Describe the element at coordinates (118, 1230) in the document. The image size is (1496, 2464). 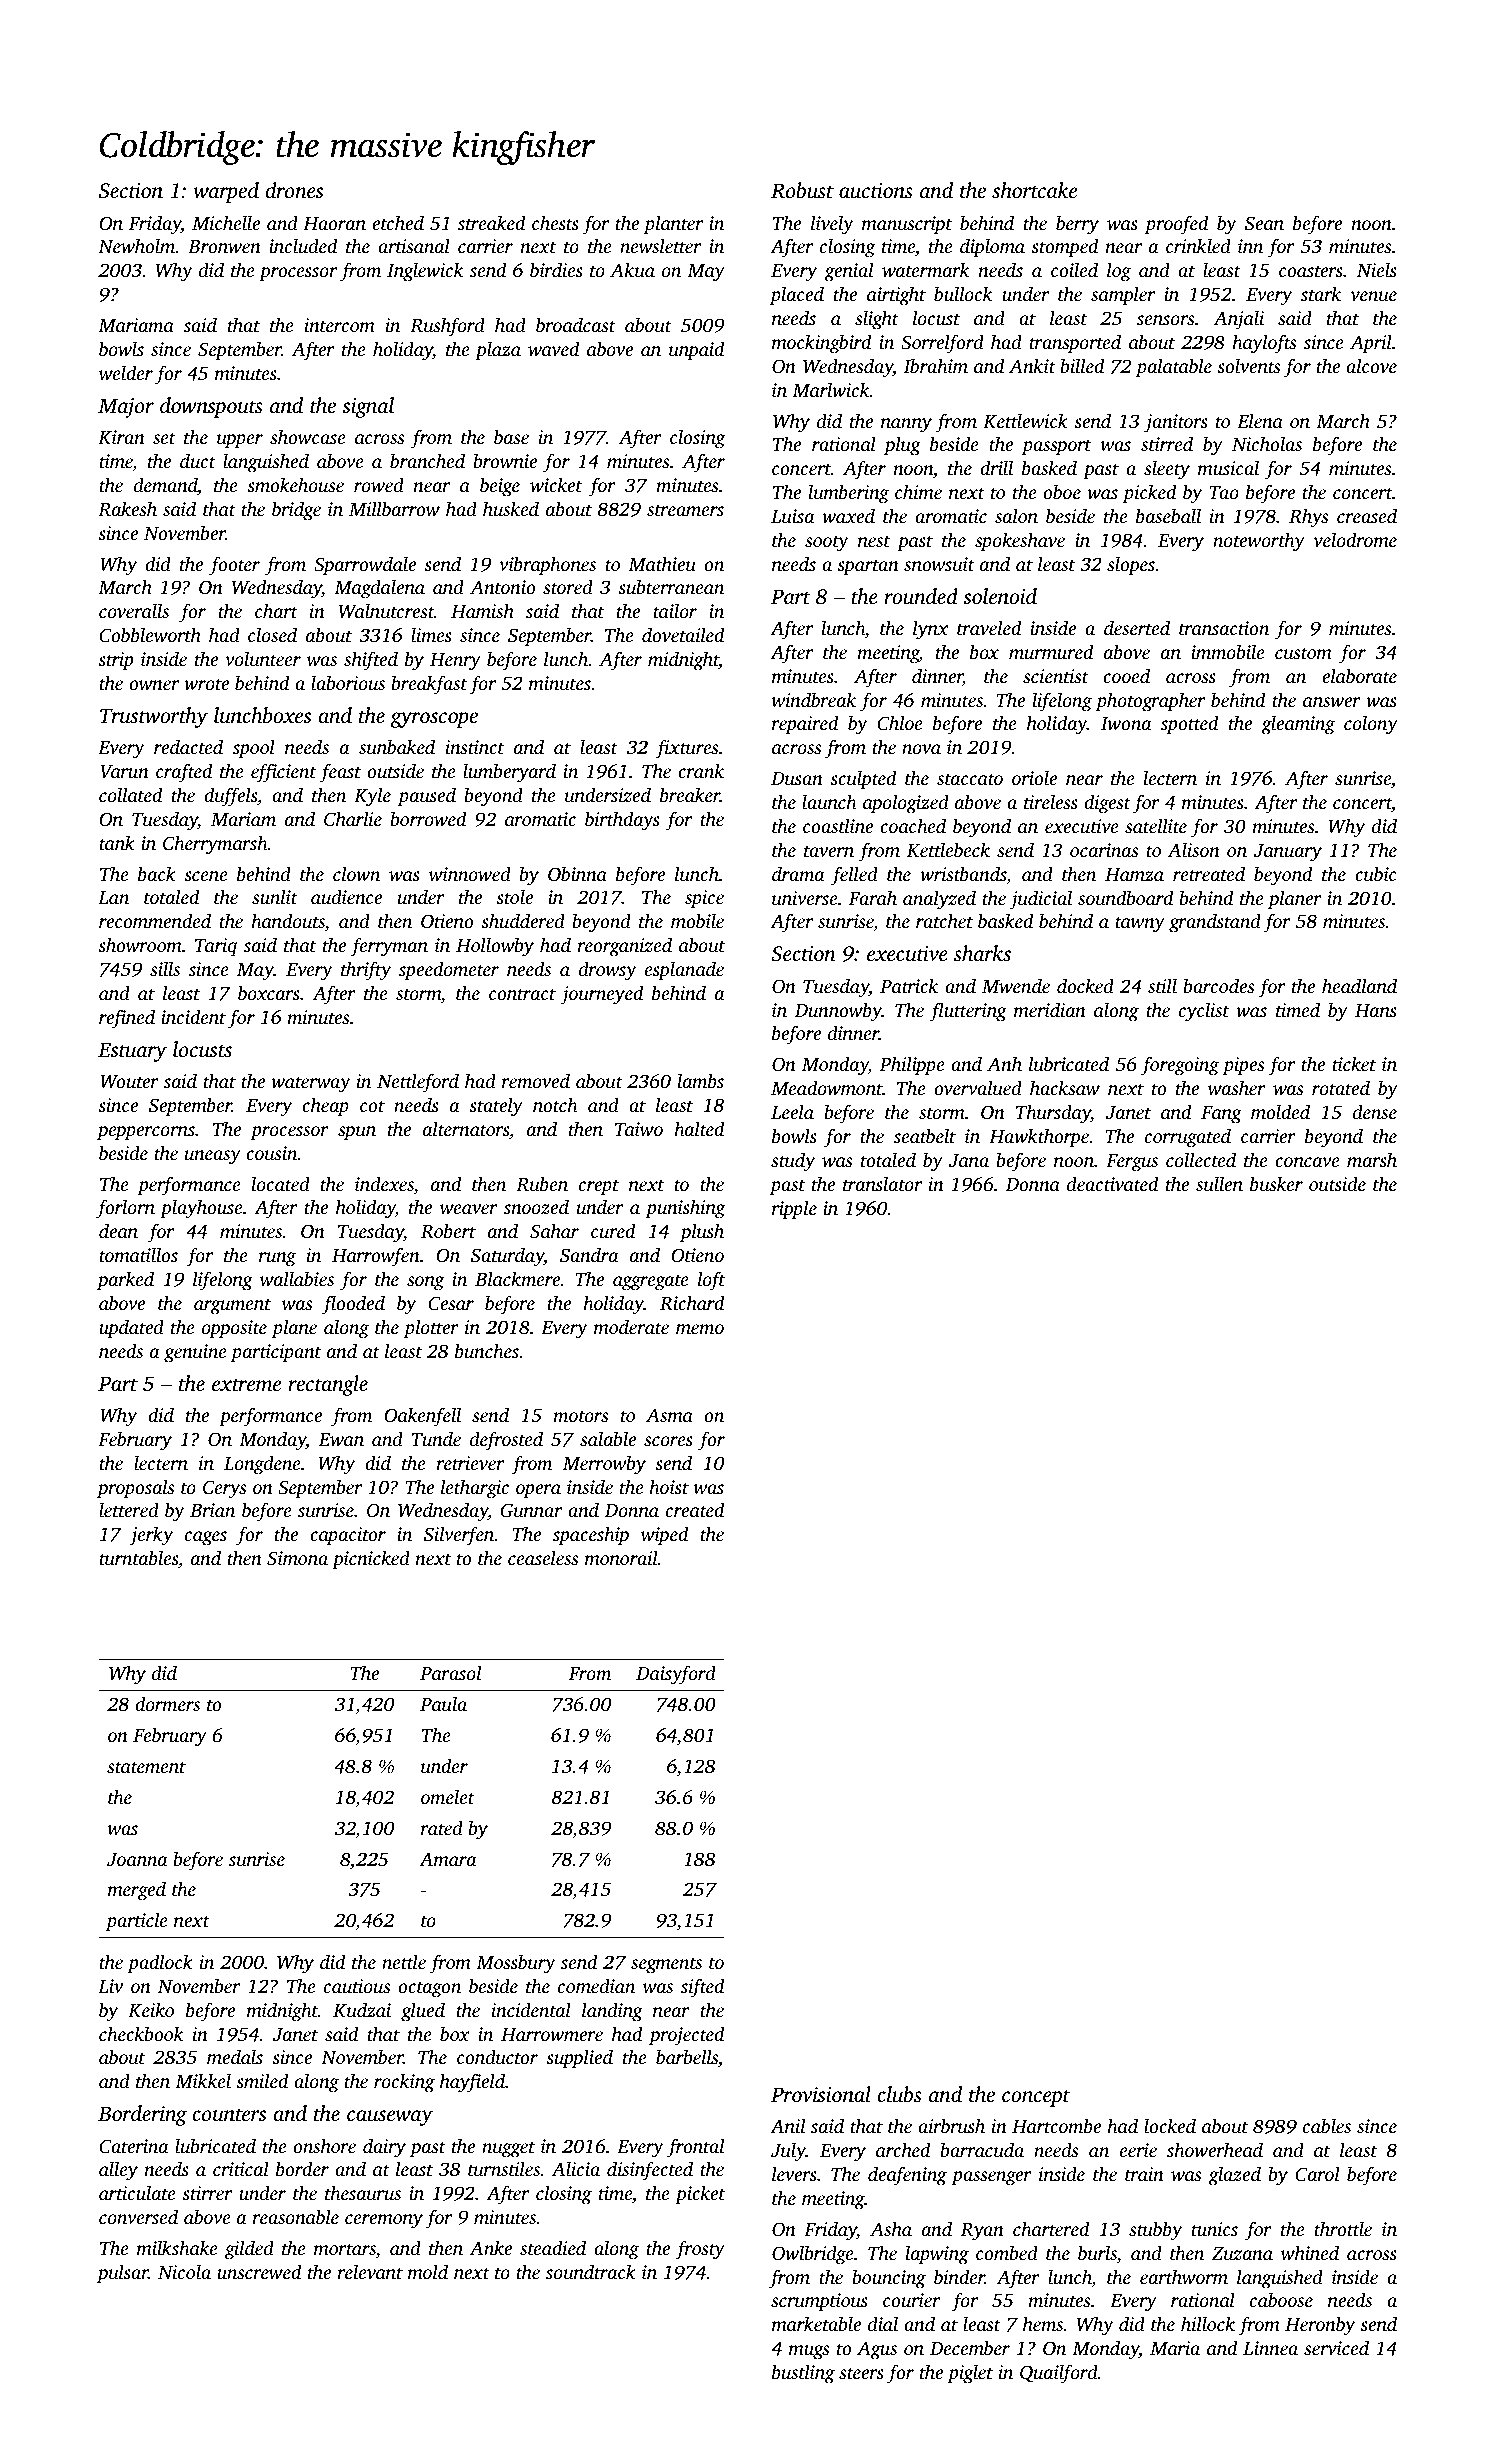
I see `dean` at that location.
